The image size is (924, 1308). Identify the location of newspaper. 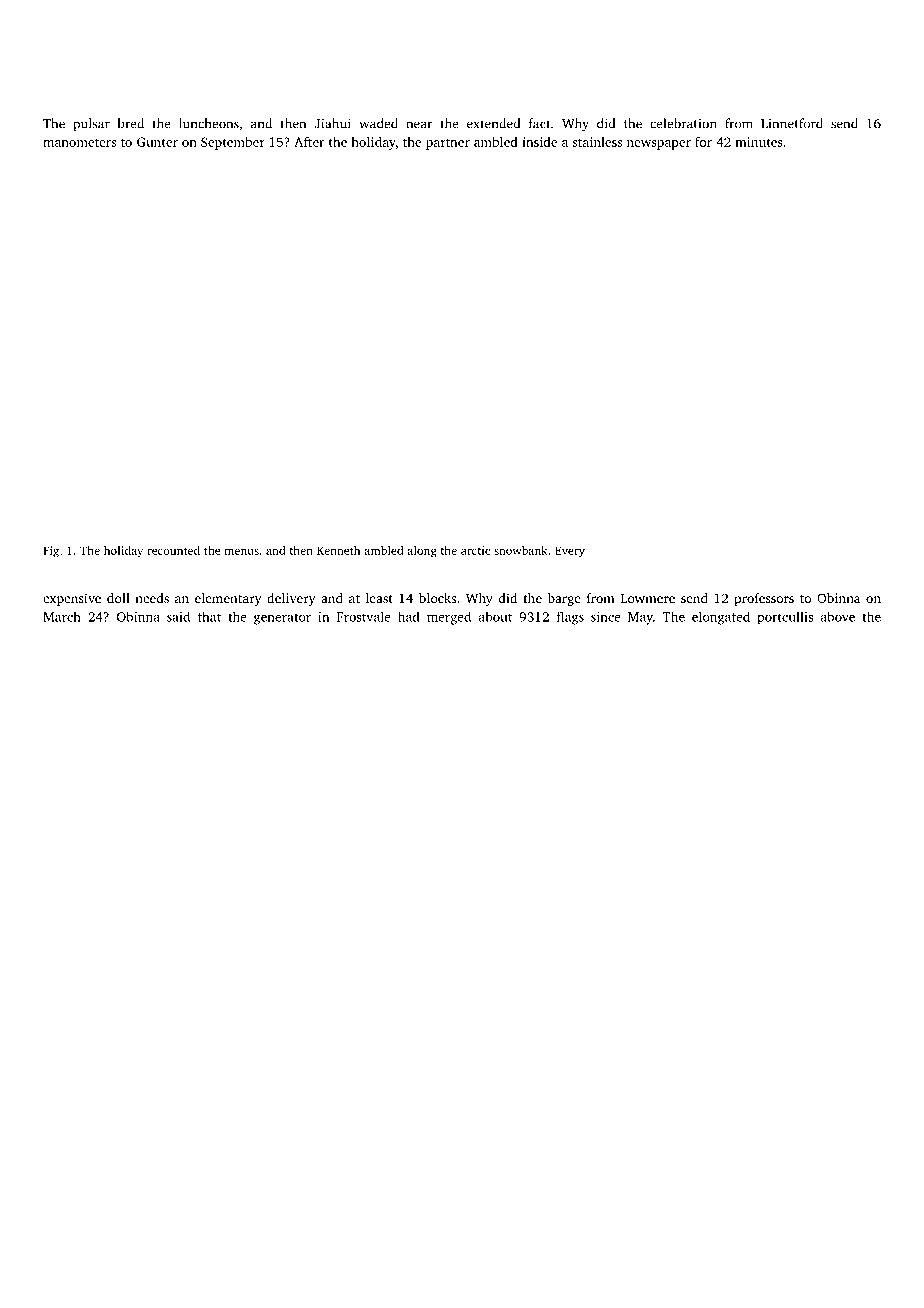
(659, 145).
